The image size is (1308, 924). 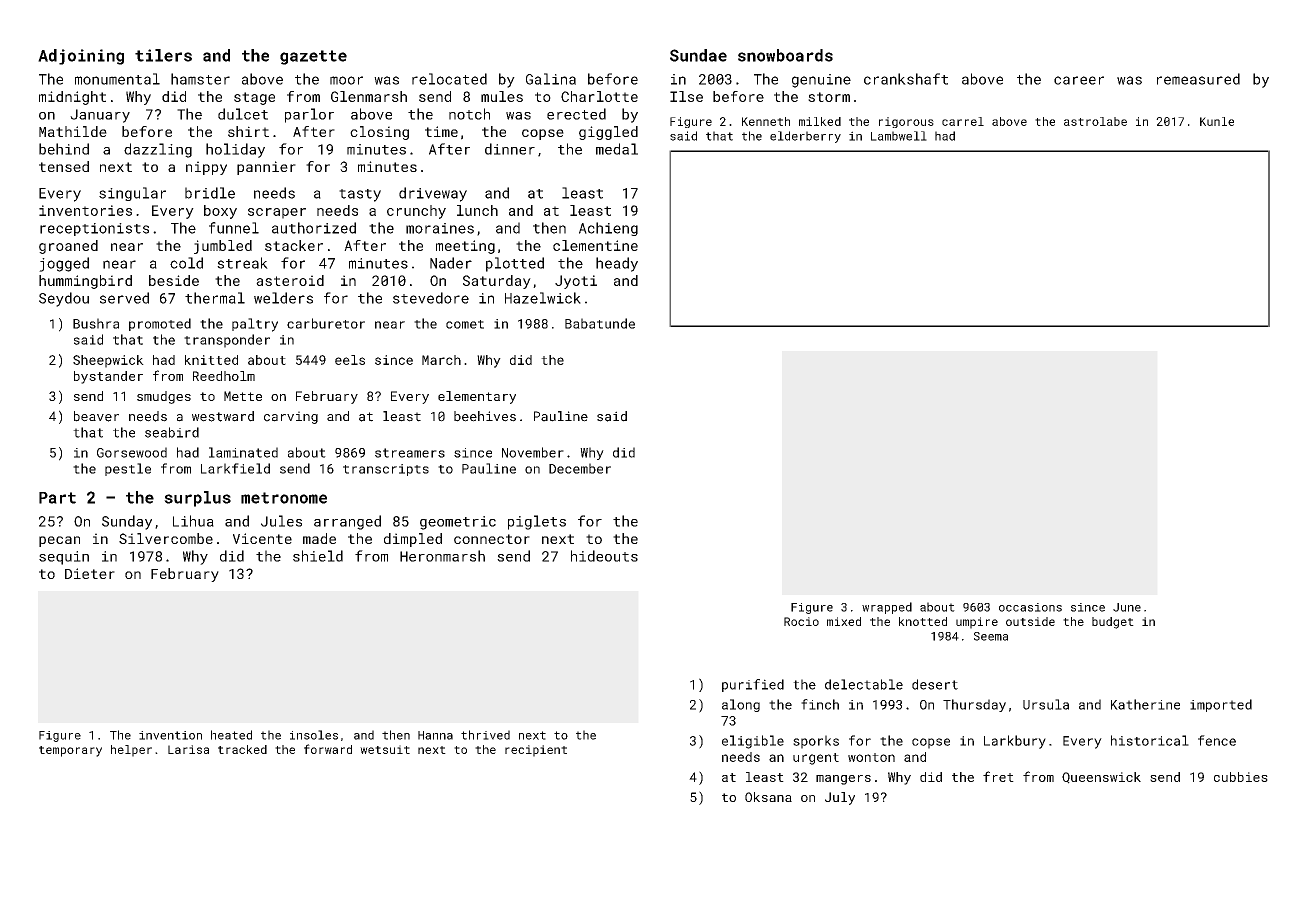 I want to click on forward, so click(x=328, y=749).
